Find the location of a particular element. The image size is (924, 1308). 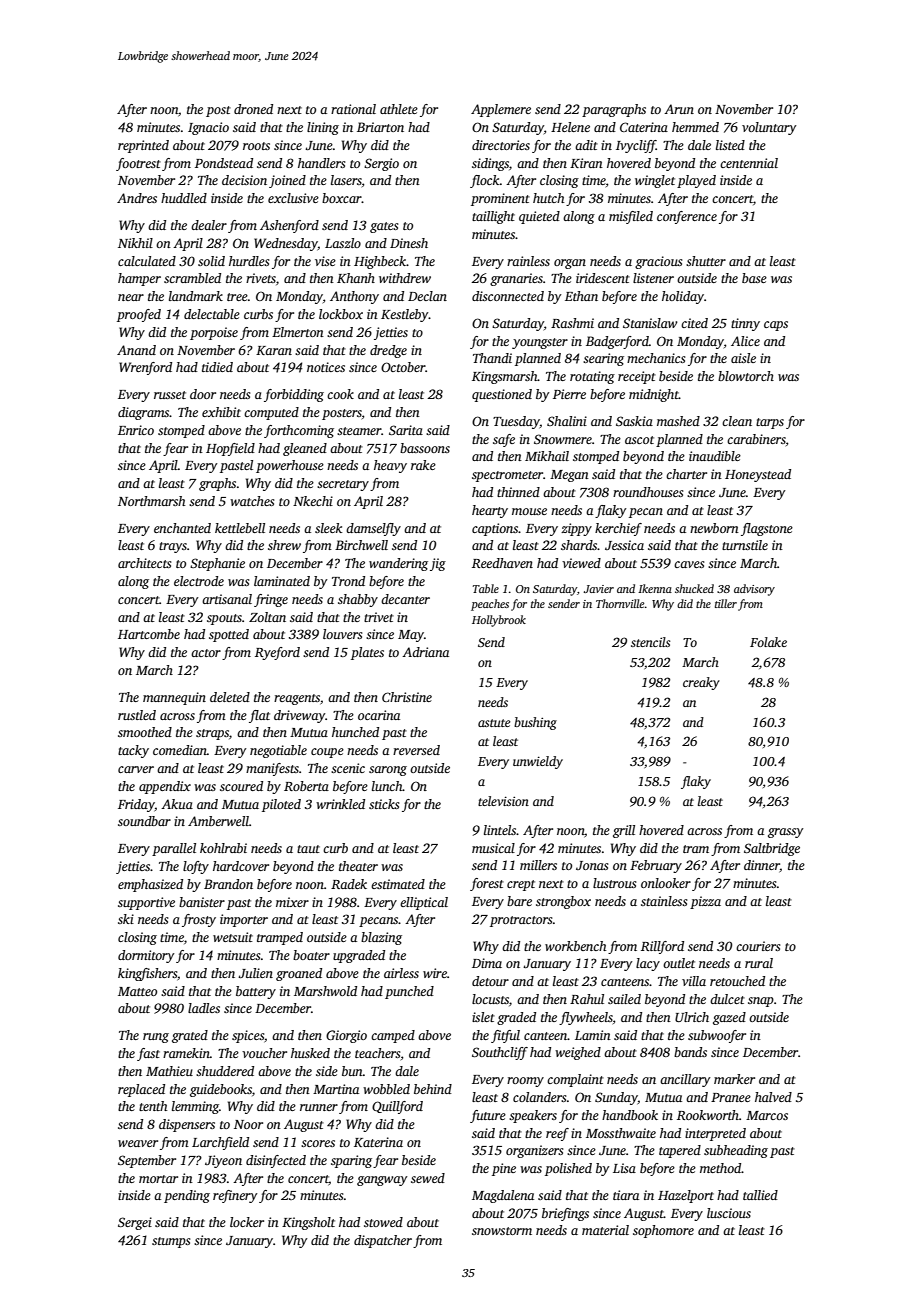

hearty is located at coordinates (490, 511).
